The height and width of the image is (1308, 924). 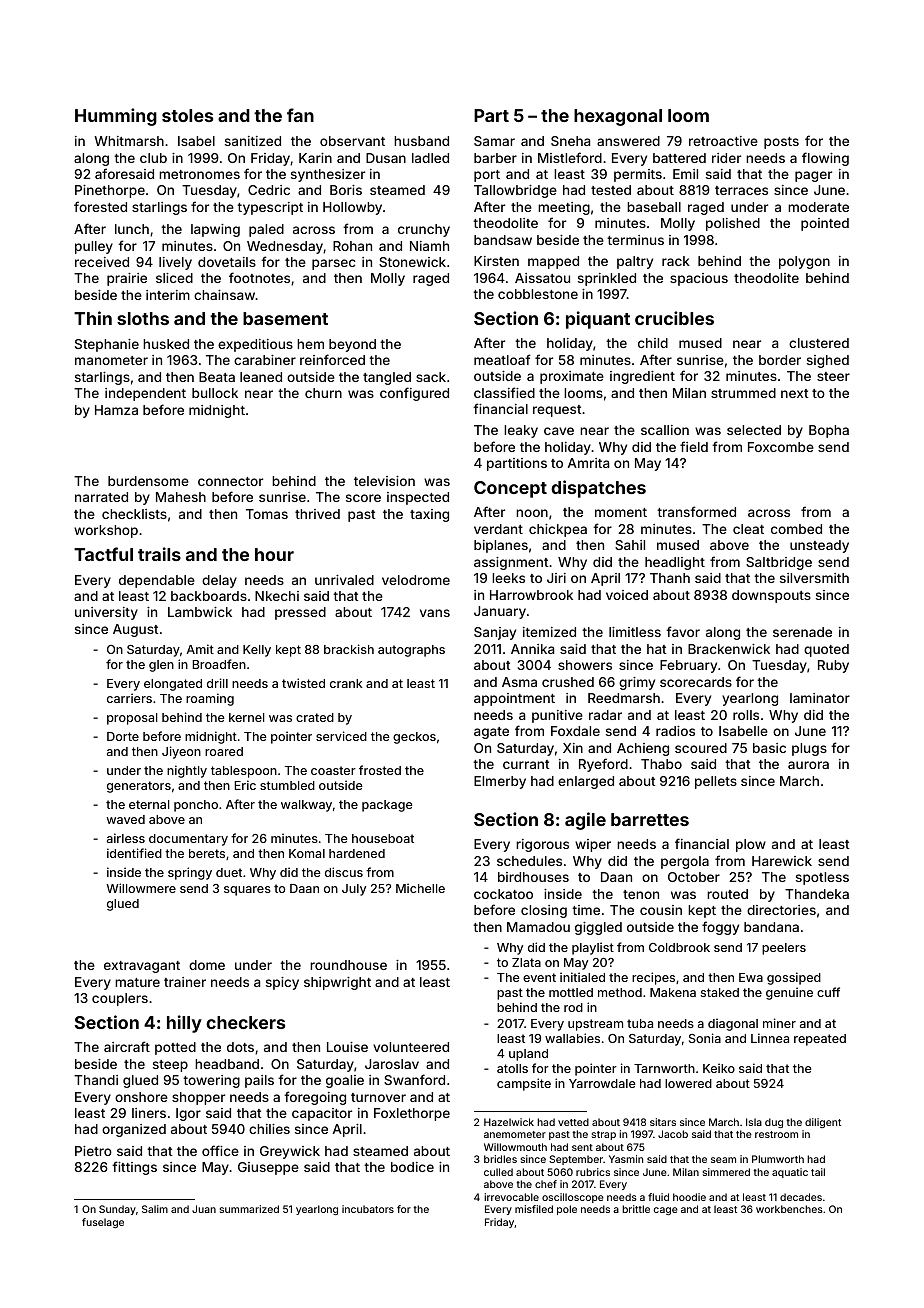 What do you see at coordinates (416, 580) in the image?
I see `velodrome` at bounding box center [416, 580].
